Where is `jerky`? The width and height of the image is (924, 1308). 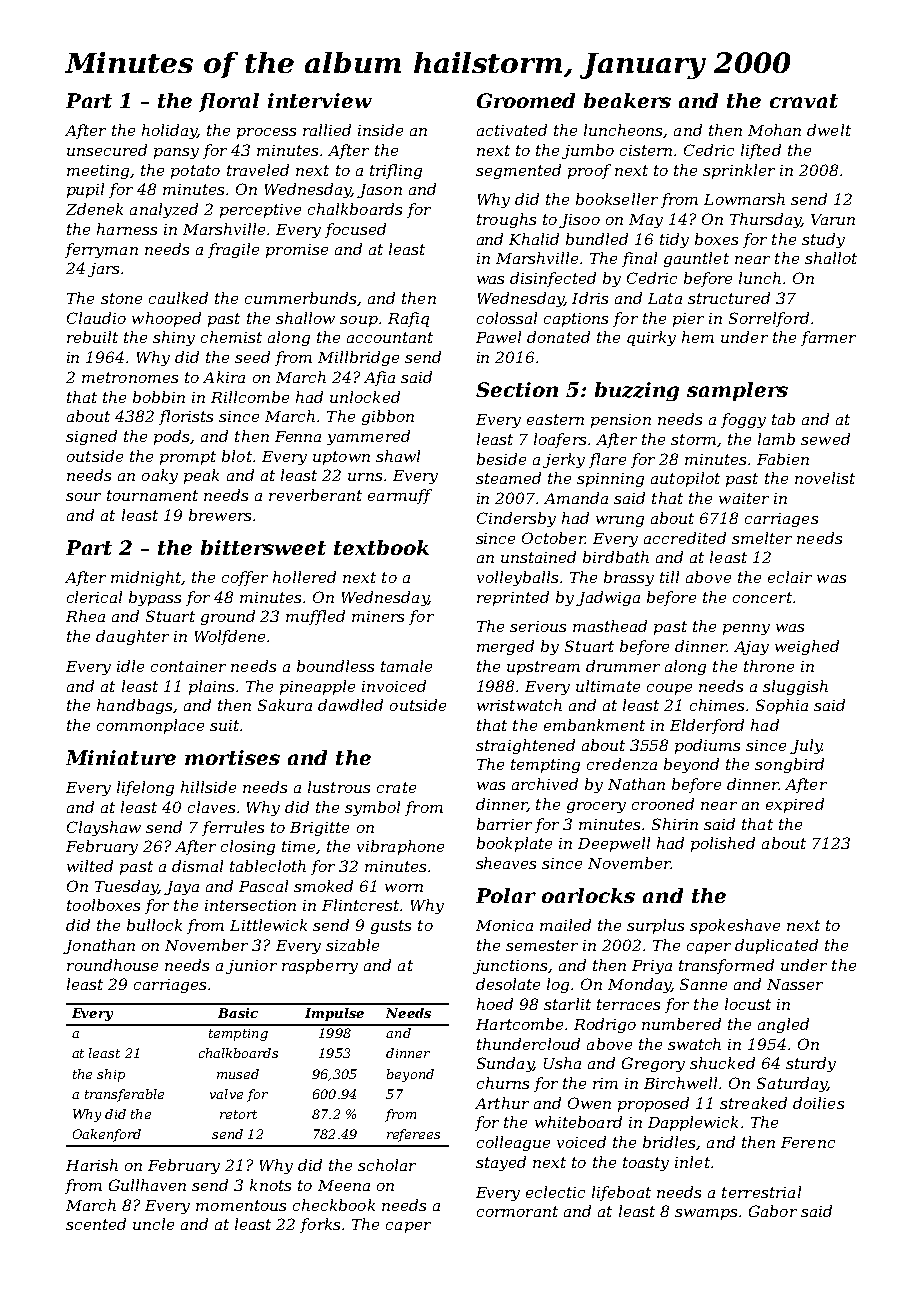
jerky is located at coordinates (564, 460).
